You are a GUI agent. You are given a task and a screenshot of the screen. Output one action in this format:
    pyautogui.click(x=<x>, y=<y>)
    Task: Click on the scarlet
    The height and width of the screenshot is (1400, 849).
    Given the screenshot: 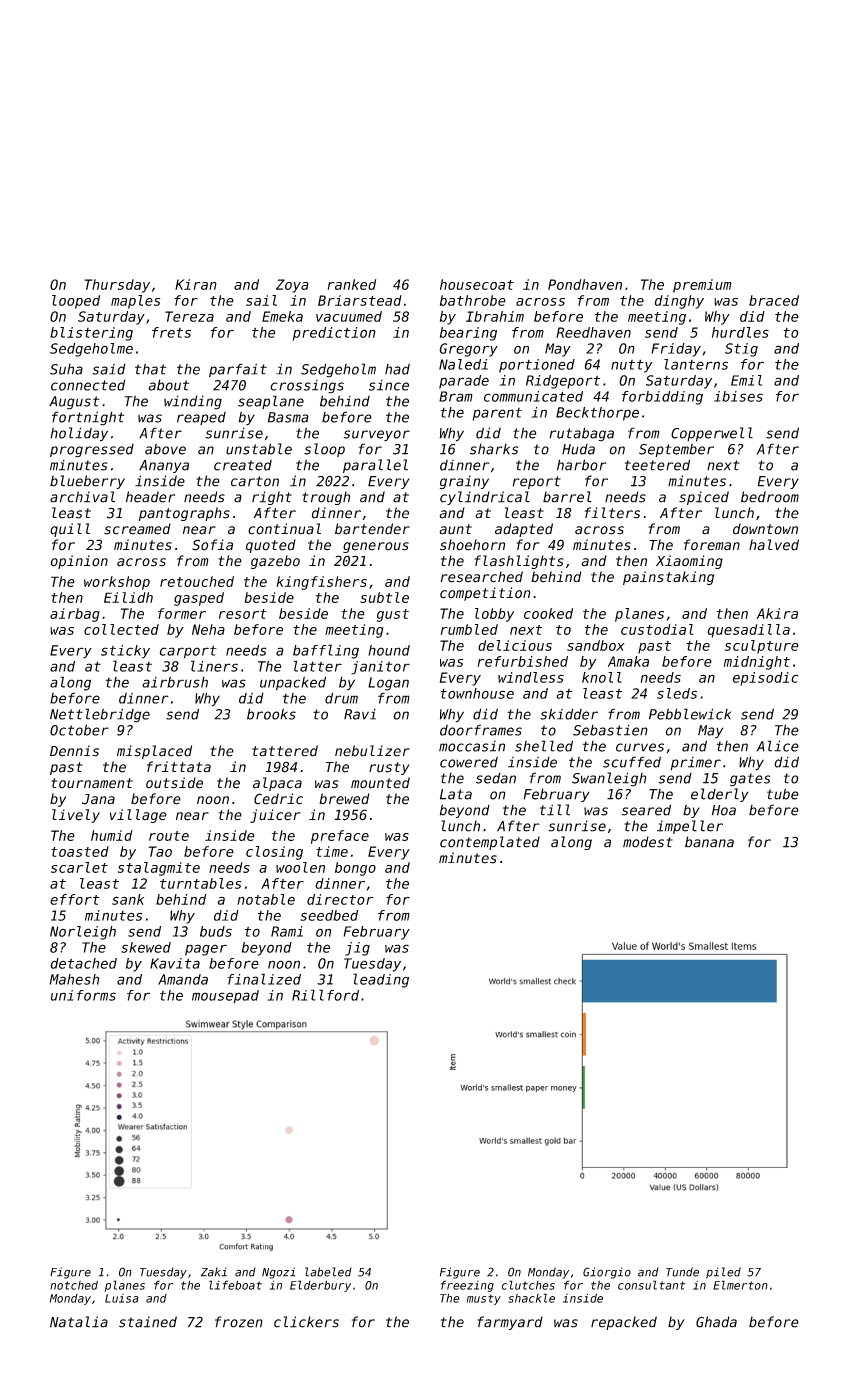 What is the action you would take?
    pyautogui.click(x=79, y=867)
